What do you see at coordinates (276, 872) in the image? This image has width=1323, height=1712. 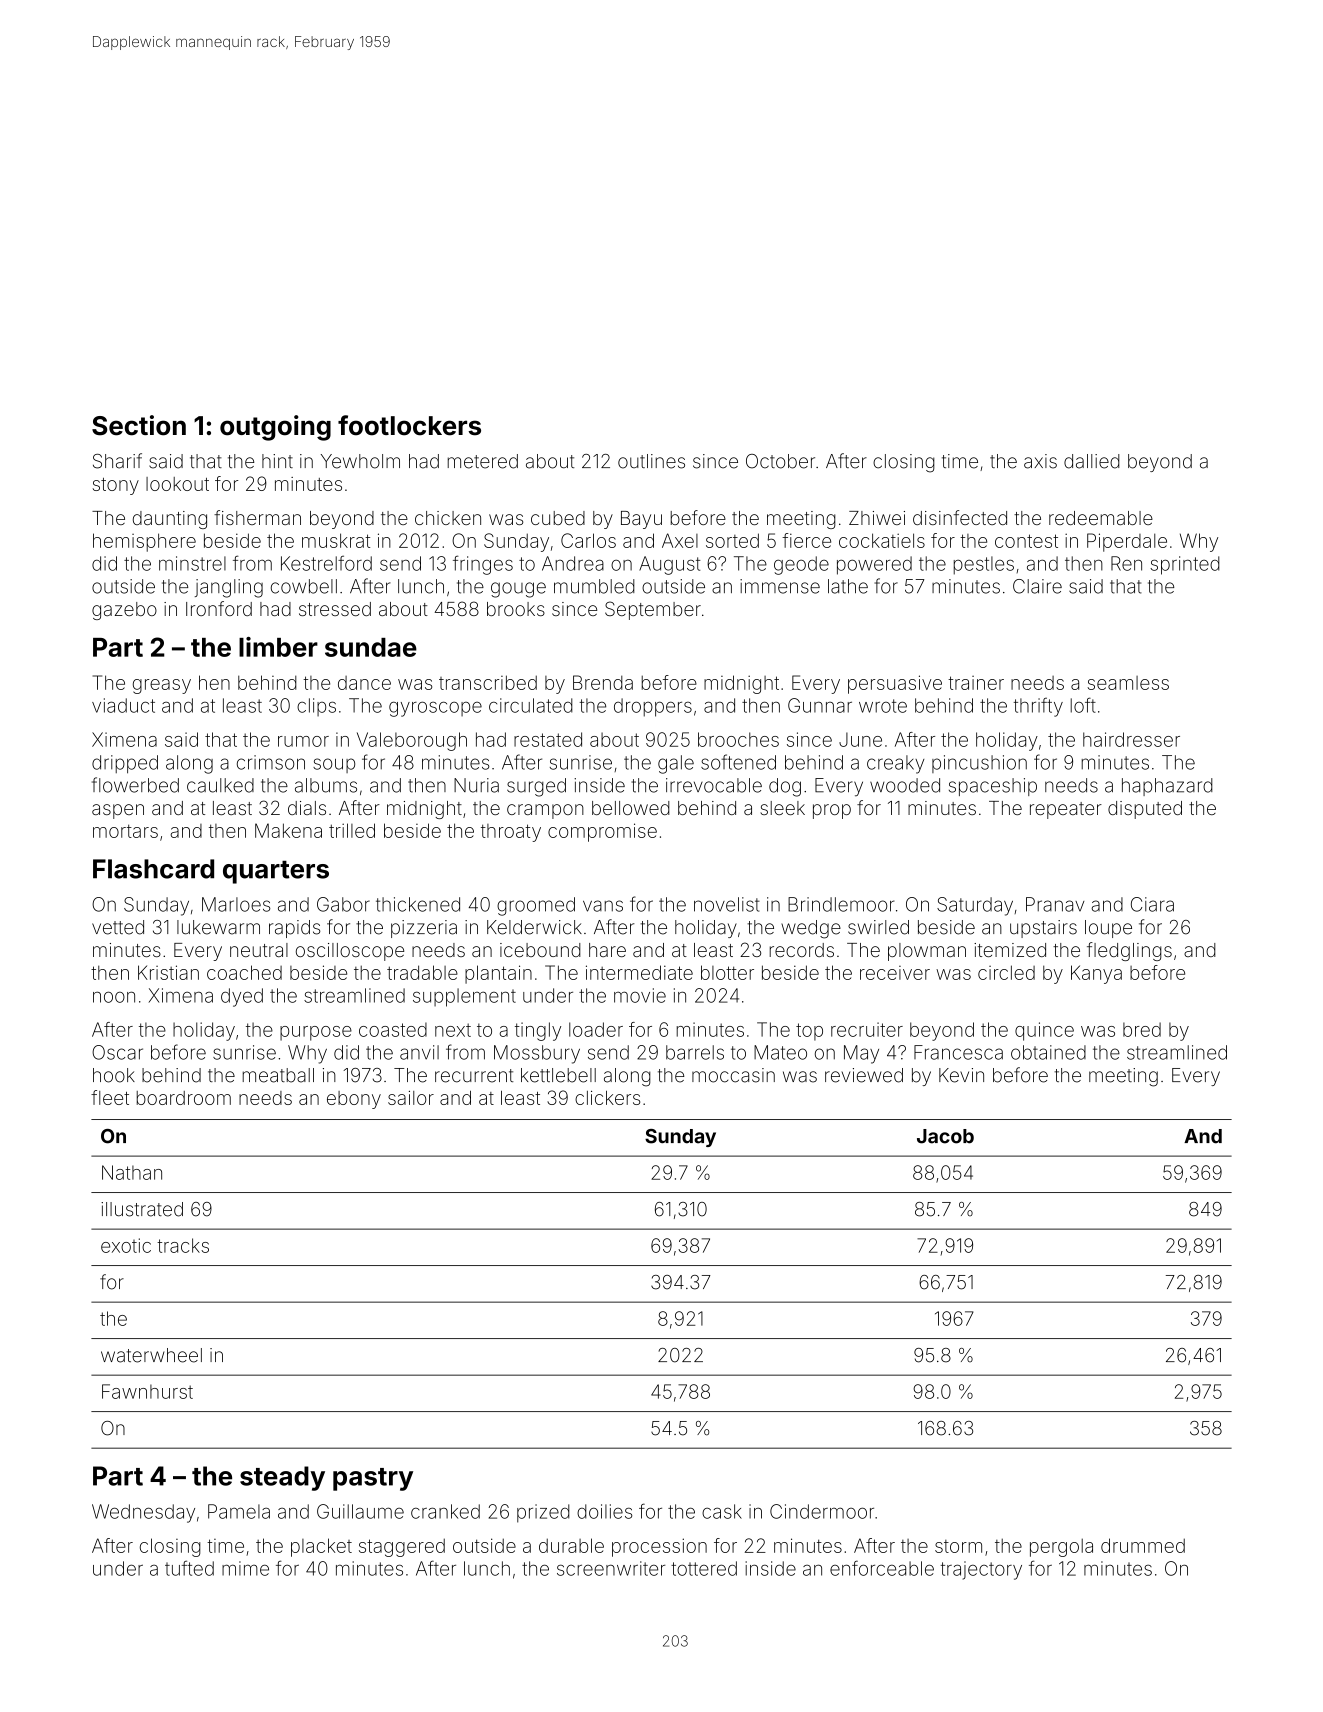 I see `quarters` at bounding box center [276, 872].
